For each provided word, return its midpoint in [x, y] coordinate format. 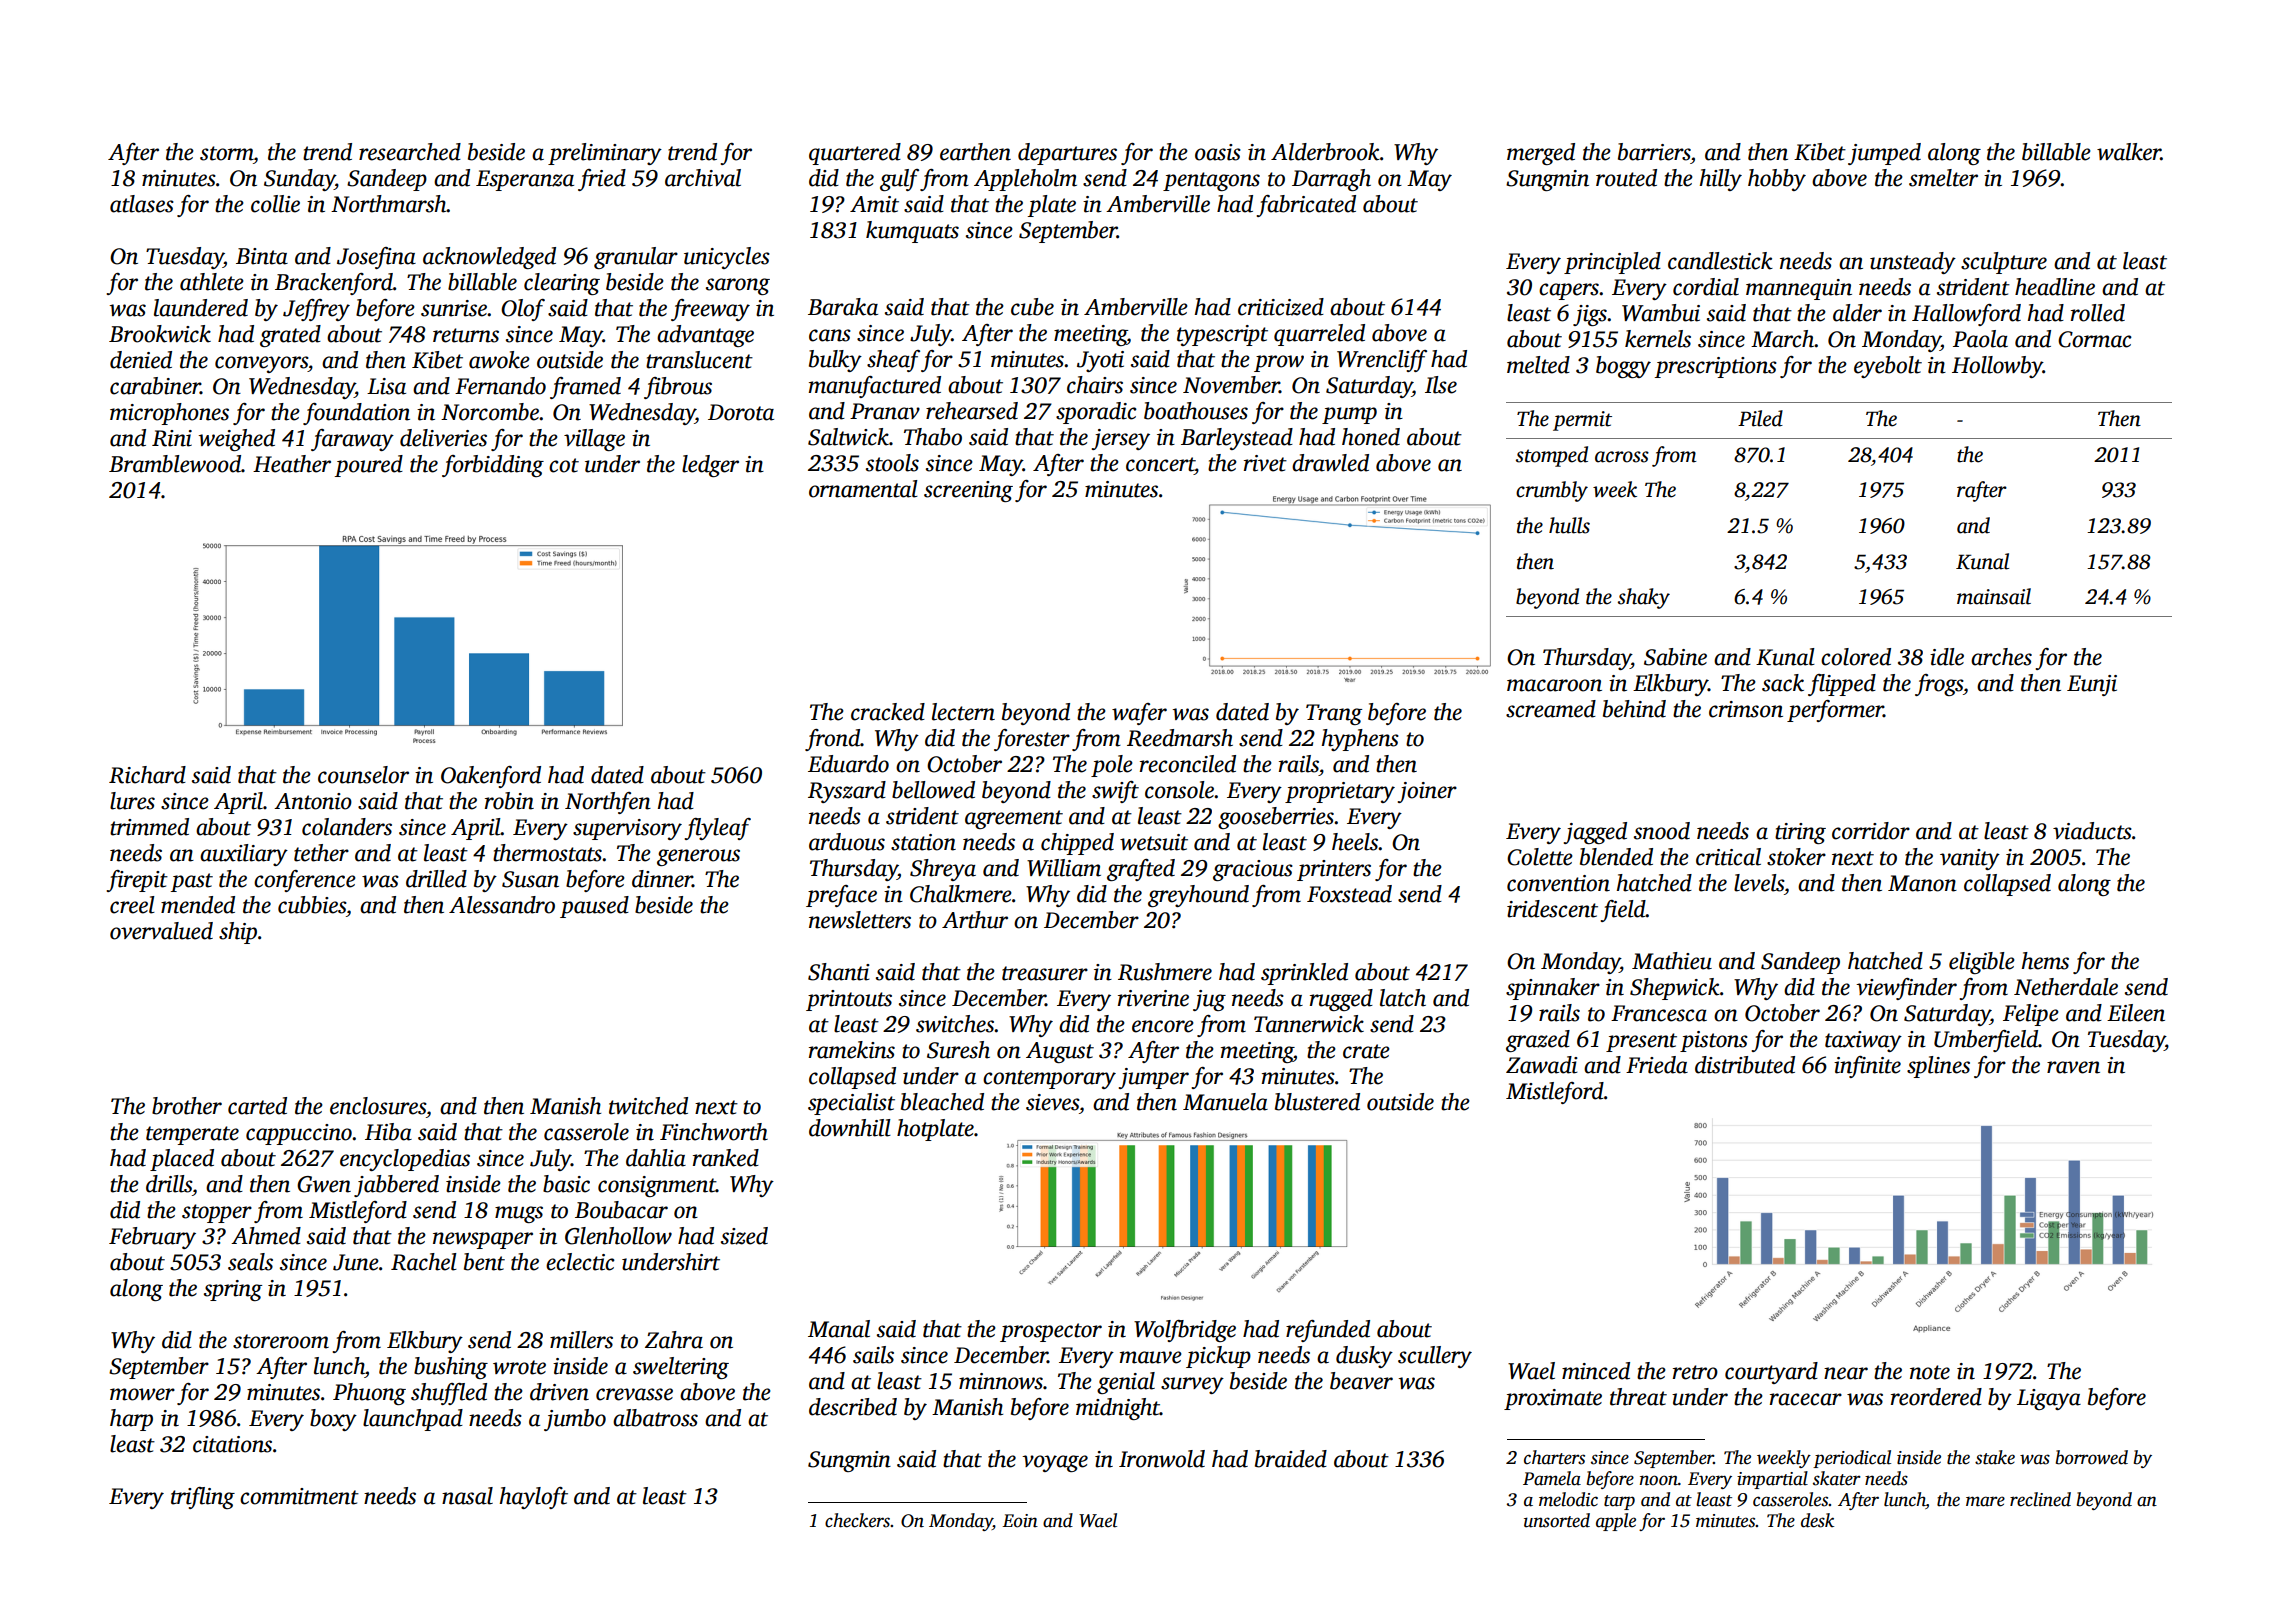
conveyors [261, 364]
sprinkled [1304, 974]
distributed [1745, 1065]
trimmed [149, 827]
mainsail [1994, 596]
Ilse [1441, 385]
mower [142, 1394]
